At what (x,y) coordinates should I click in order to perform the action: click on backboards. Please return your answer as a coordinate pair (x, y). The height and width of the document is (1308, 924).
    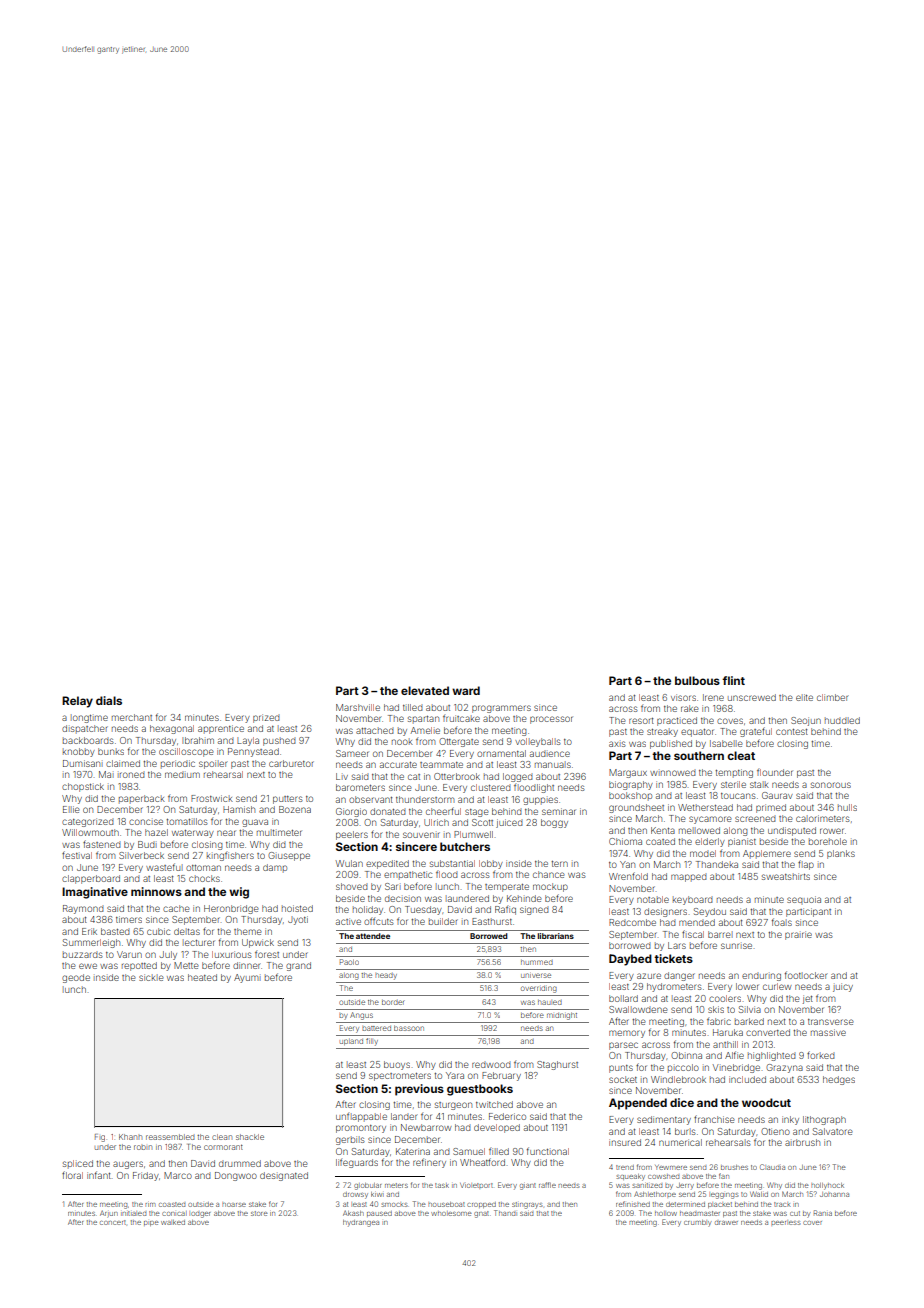
    Looking at the image, I should click on (88, 740).
